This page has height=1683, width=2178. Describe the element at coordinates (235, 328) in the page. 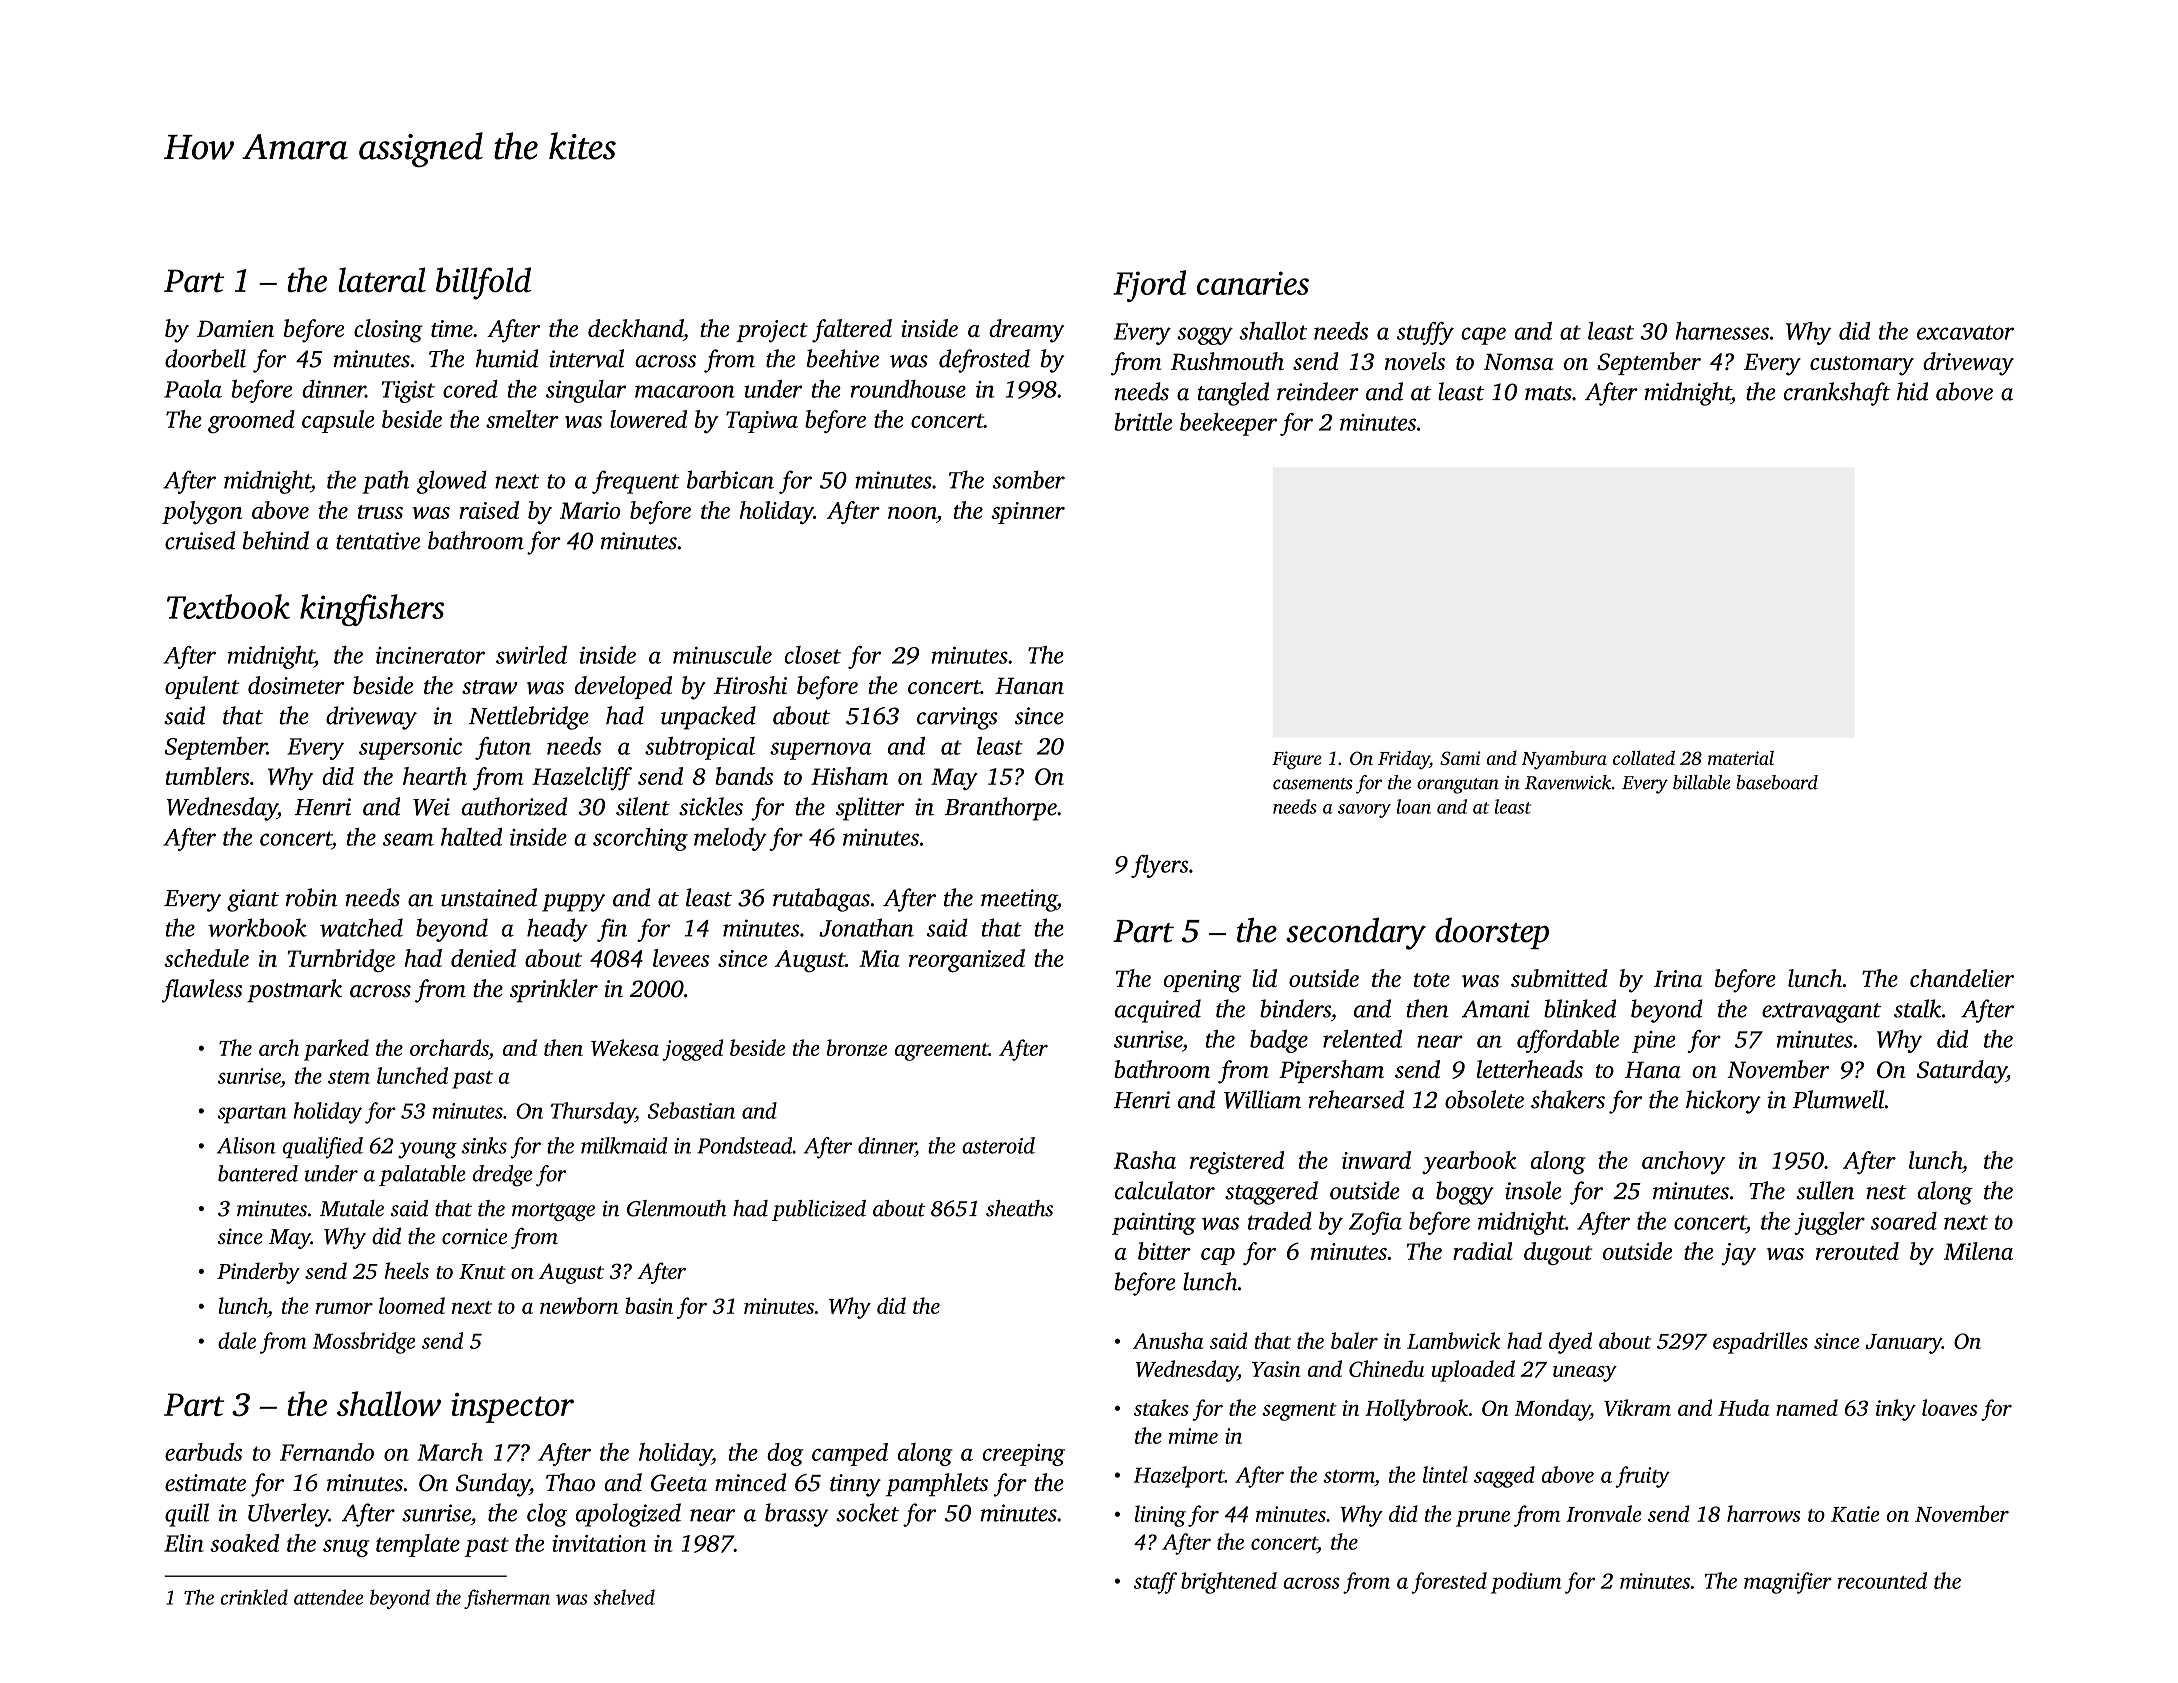

I see `Damien` at that location.
